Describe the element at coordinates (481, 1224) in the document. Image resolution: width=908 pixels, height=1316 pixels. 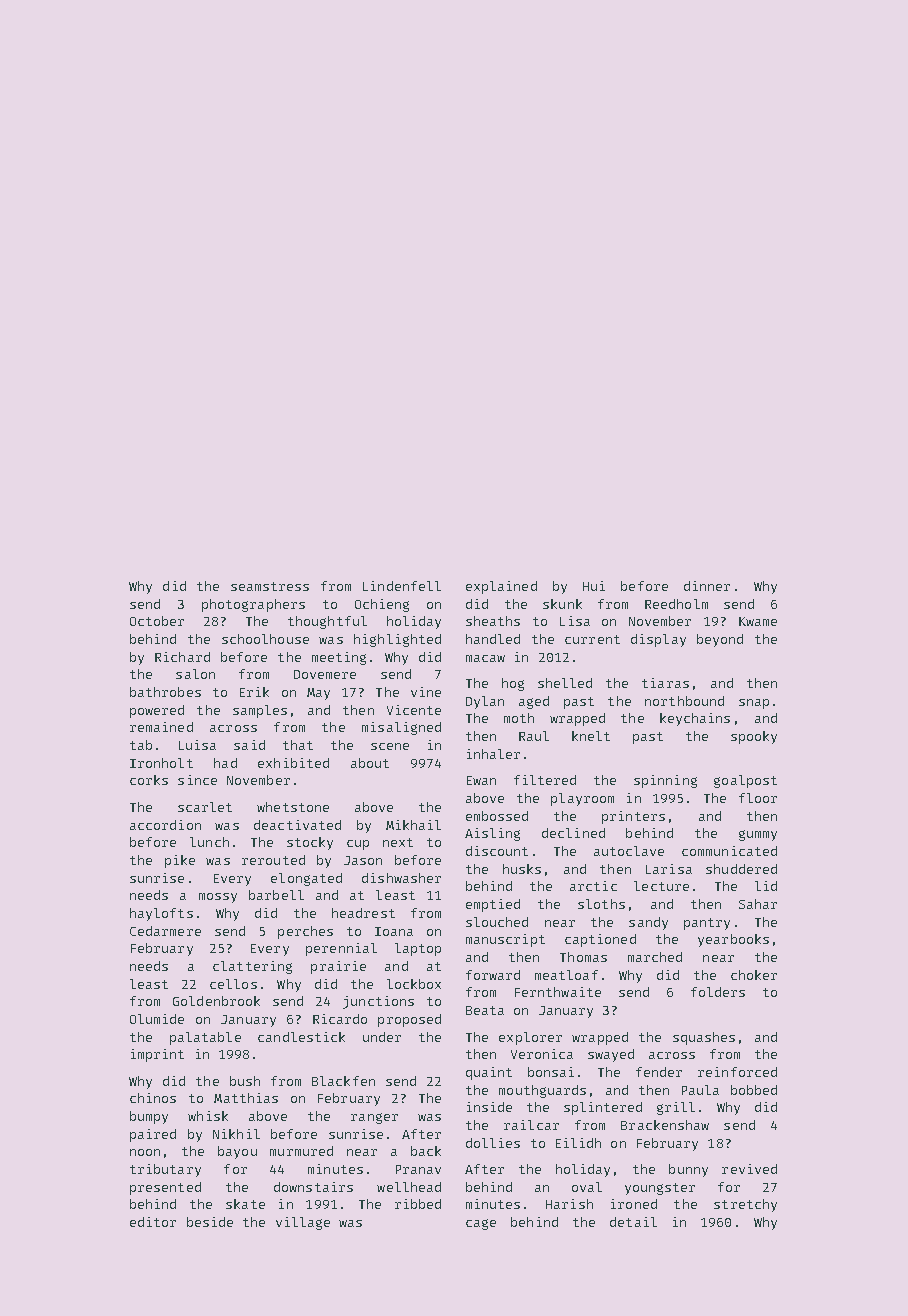
I see `cage` at that location.
